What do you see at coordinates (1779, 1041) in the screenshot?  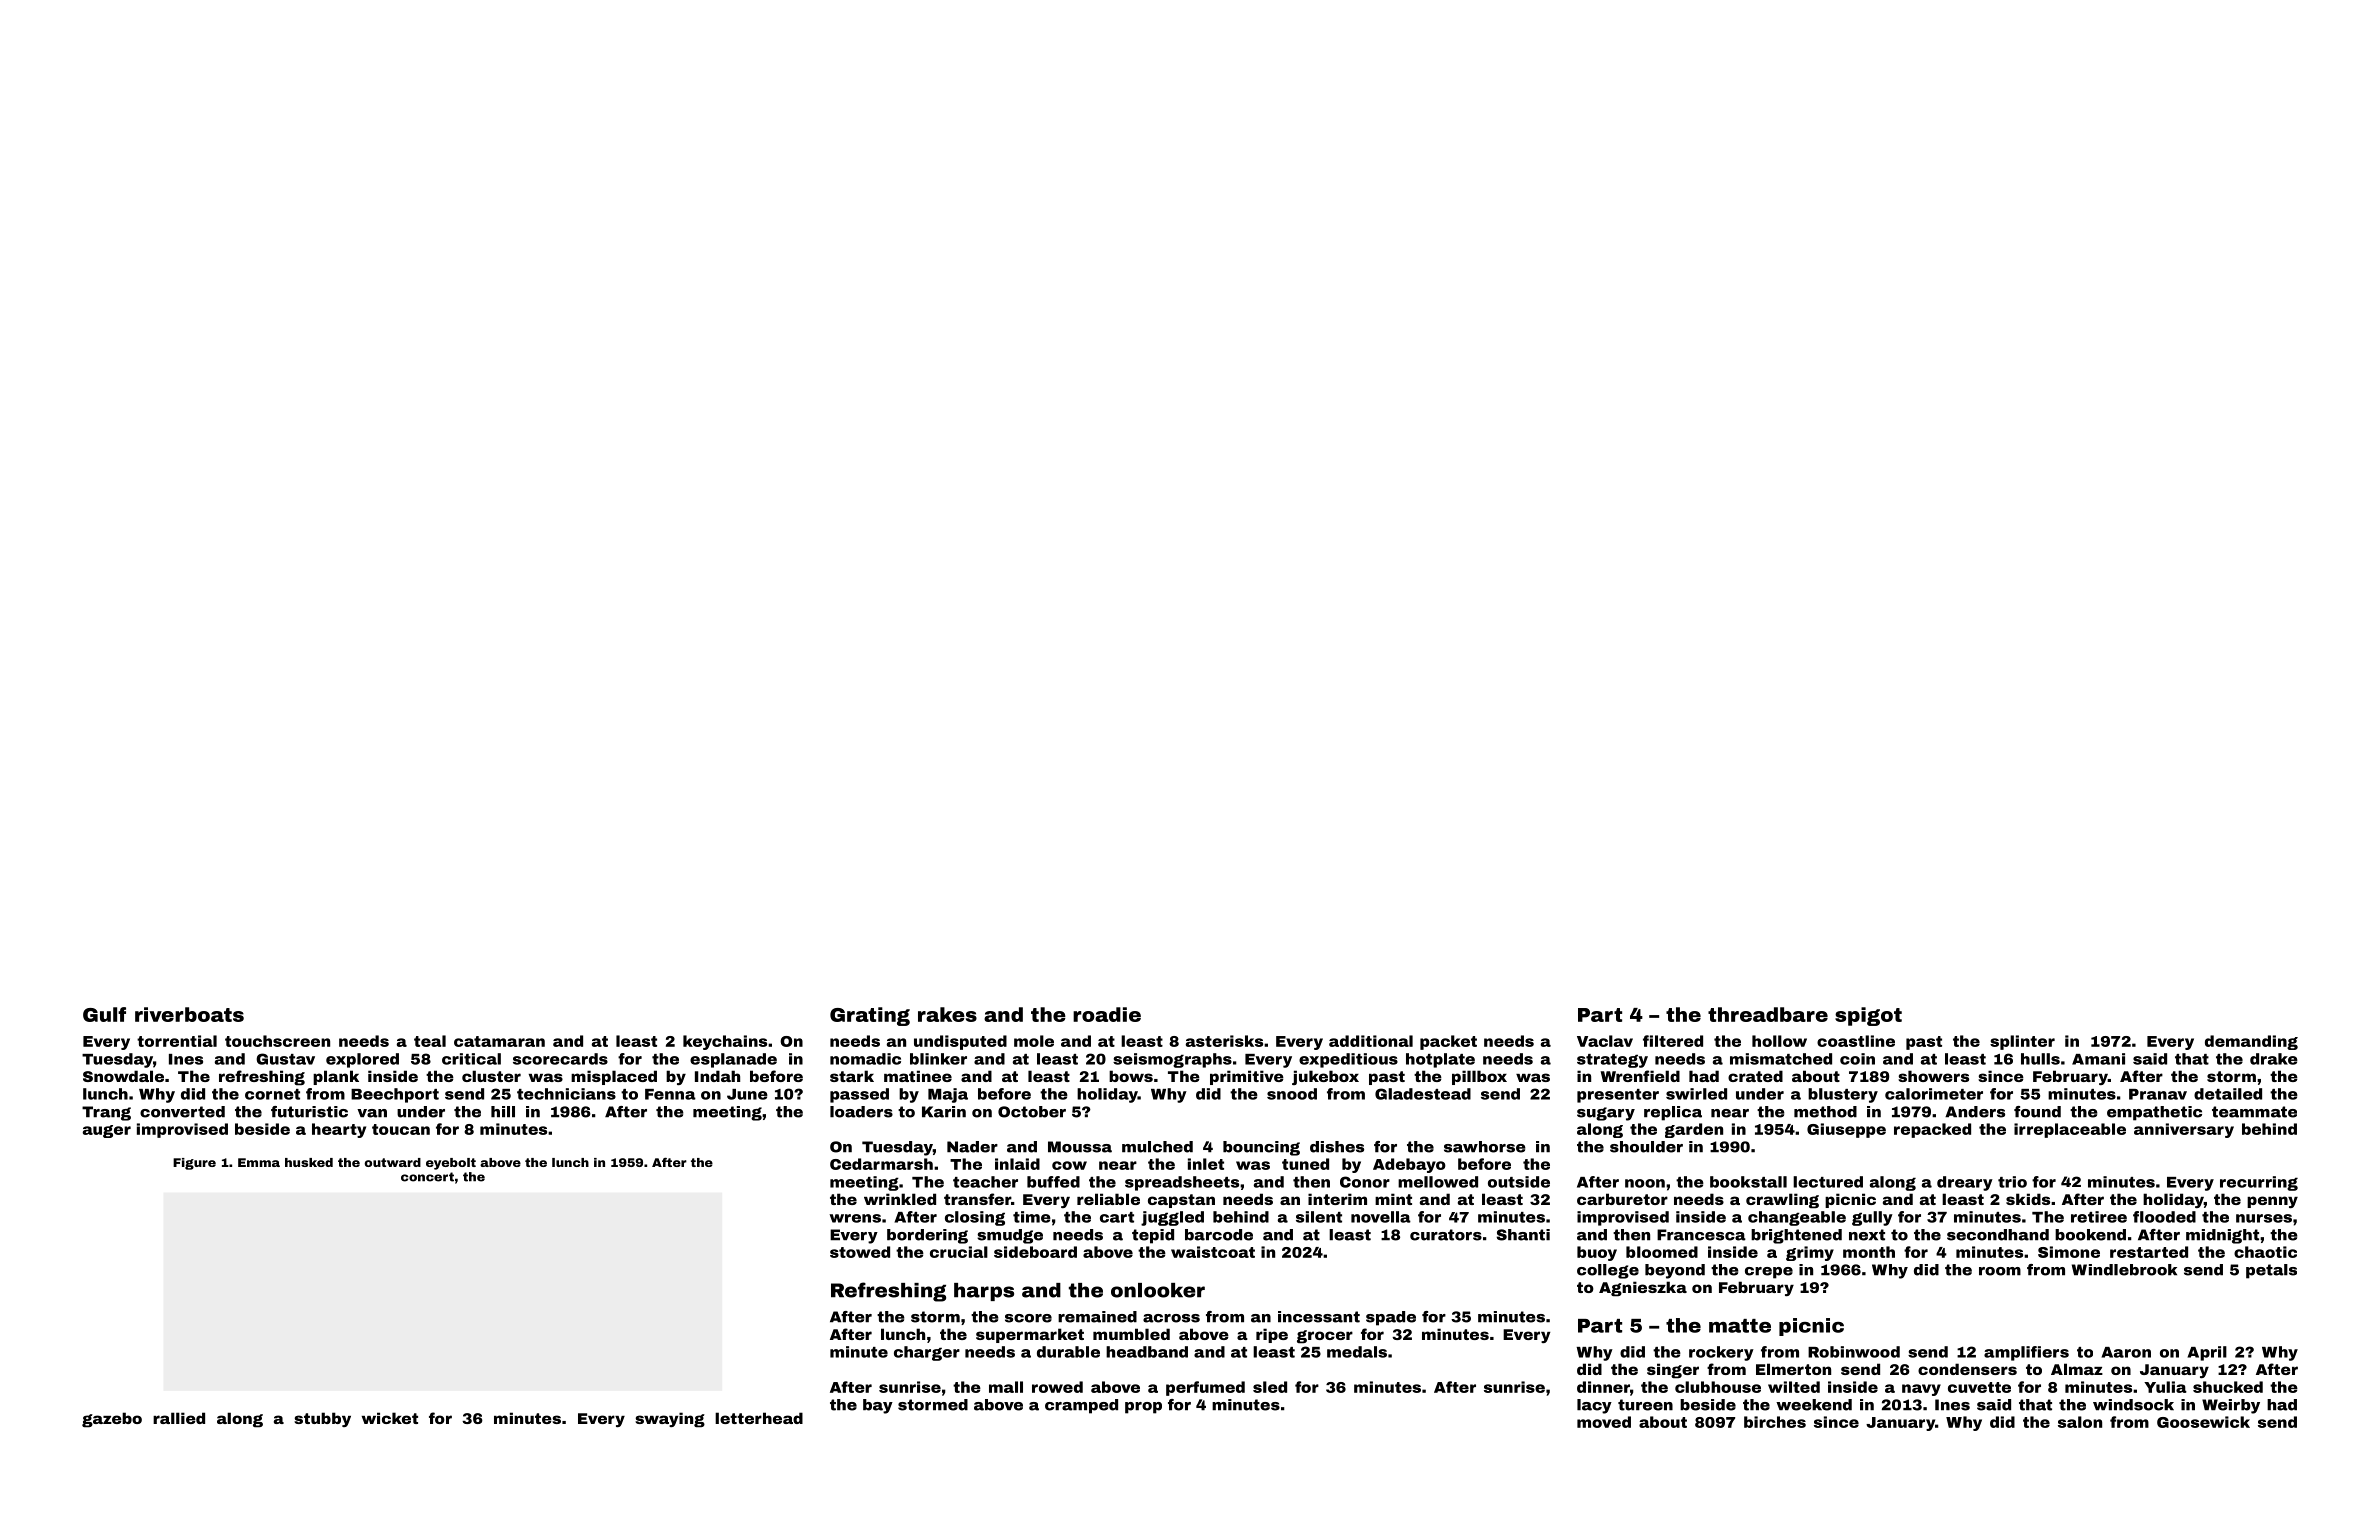 I see `hollow` at bounding box center [1779, 1041].
